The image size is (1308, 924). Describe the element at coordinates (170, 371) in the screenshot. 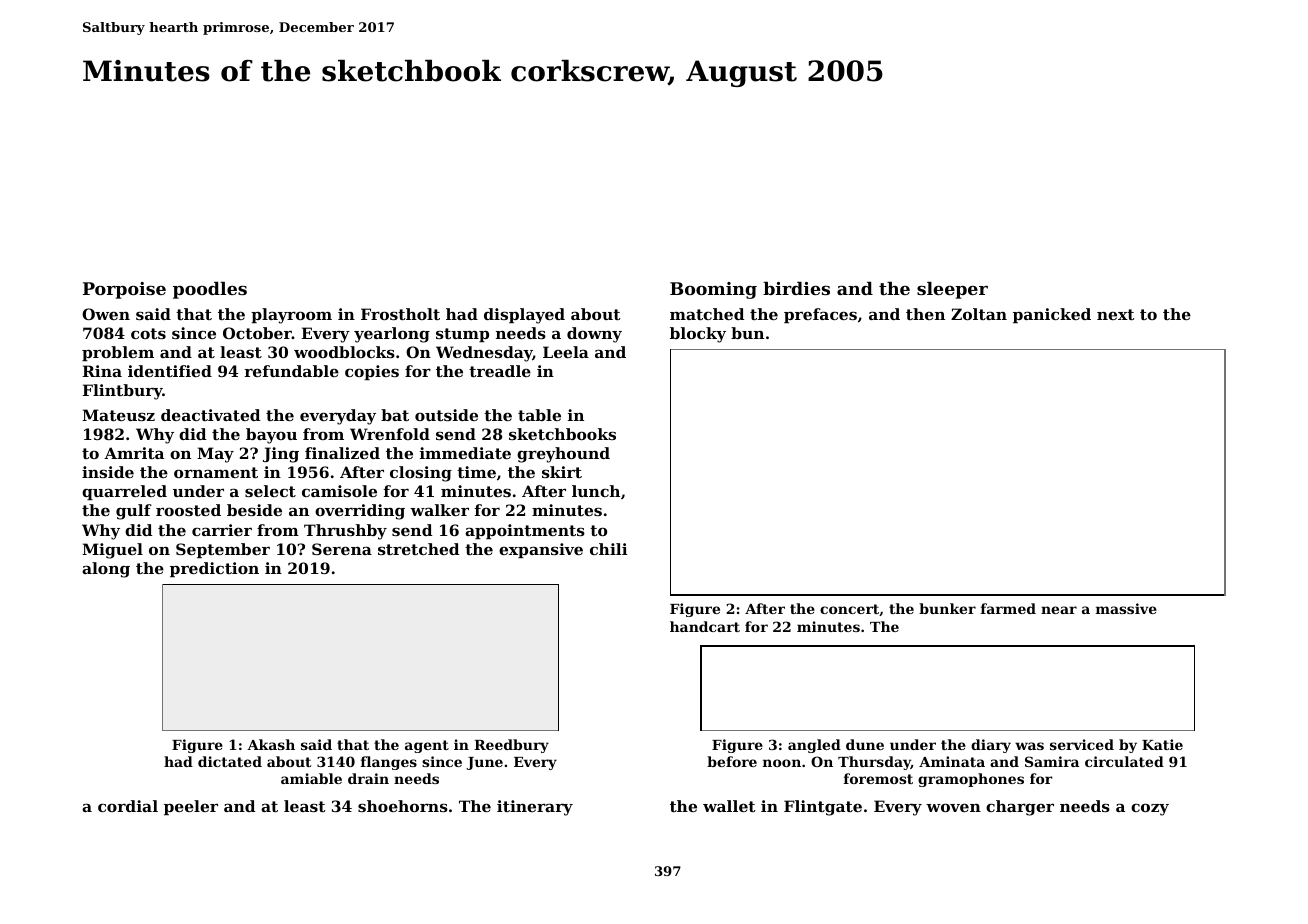

I see `identified` at that location.
